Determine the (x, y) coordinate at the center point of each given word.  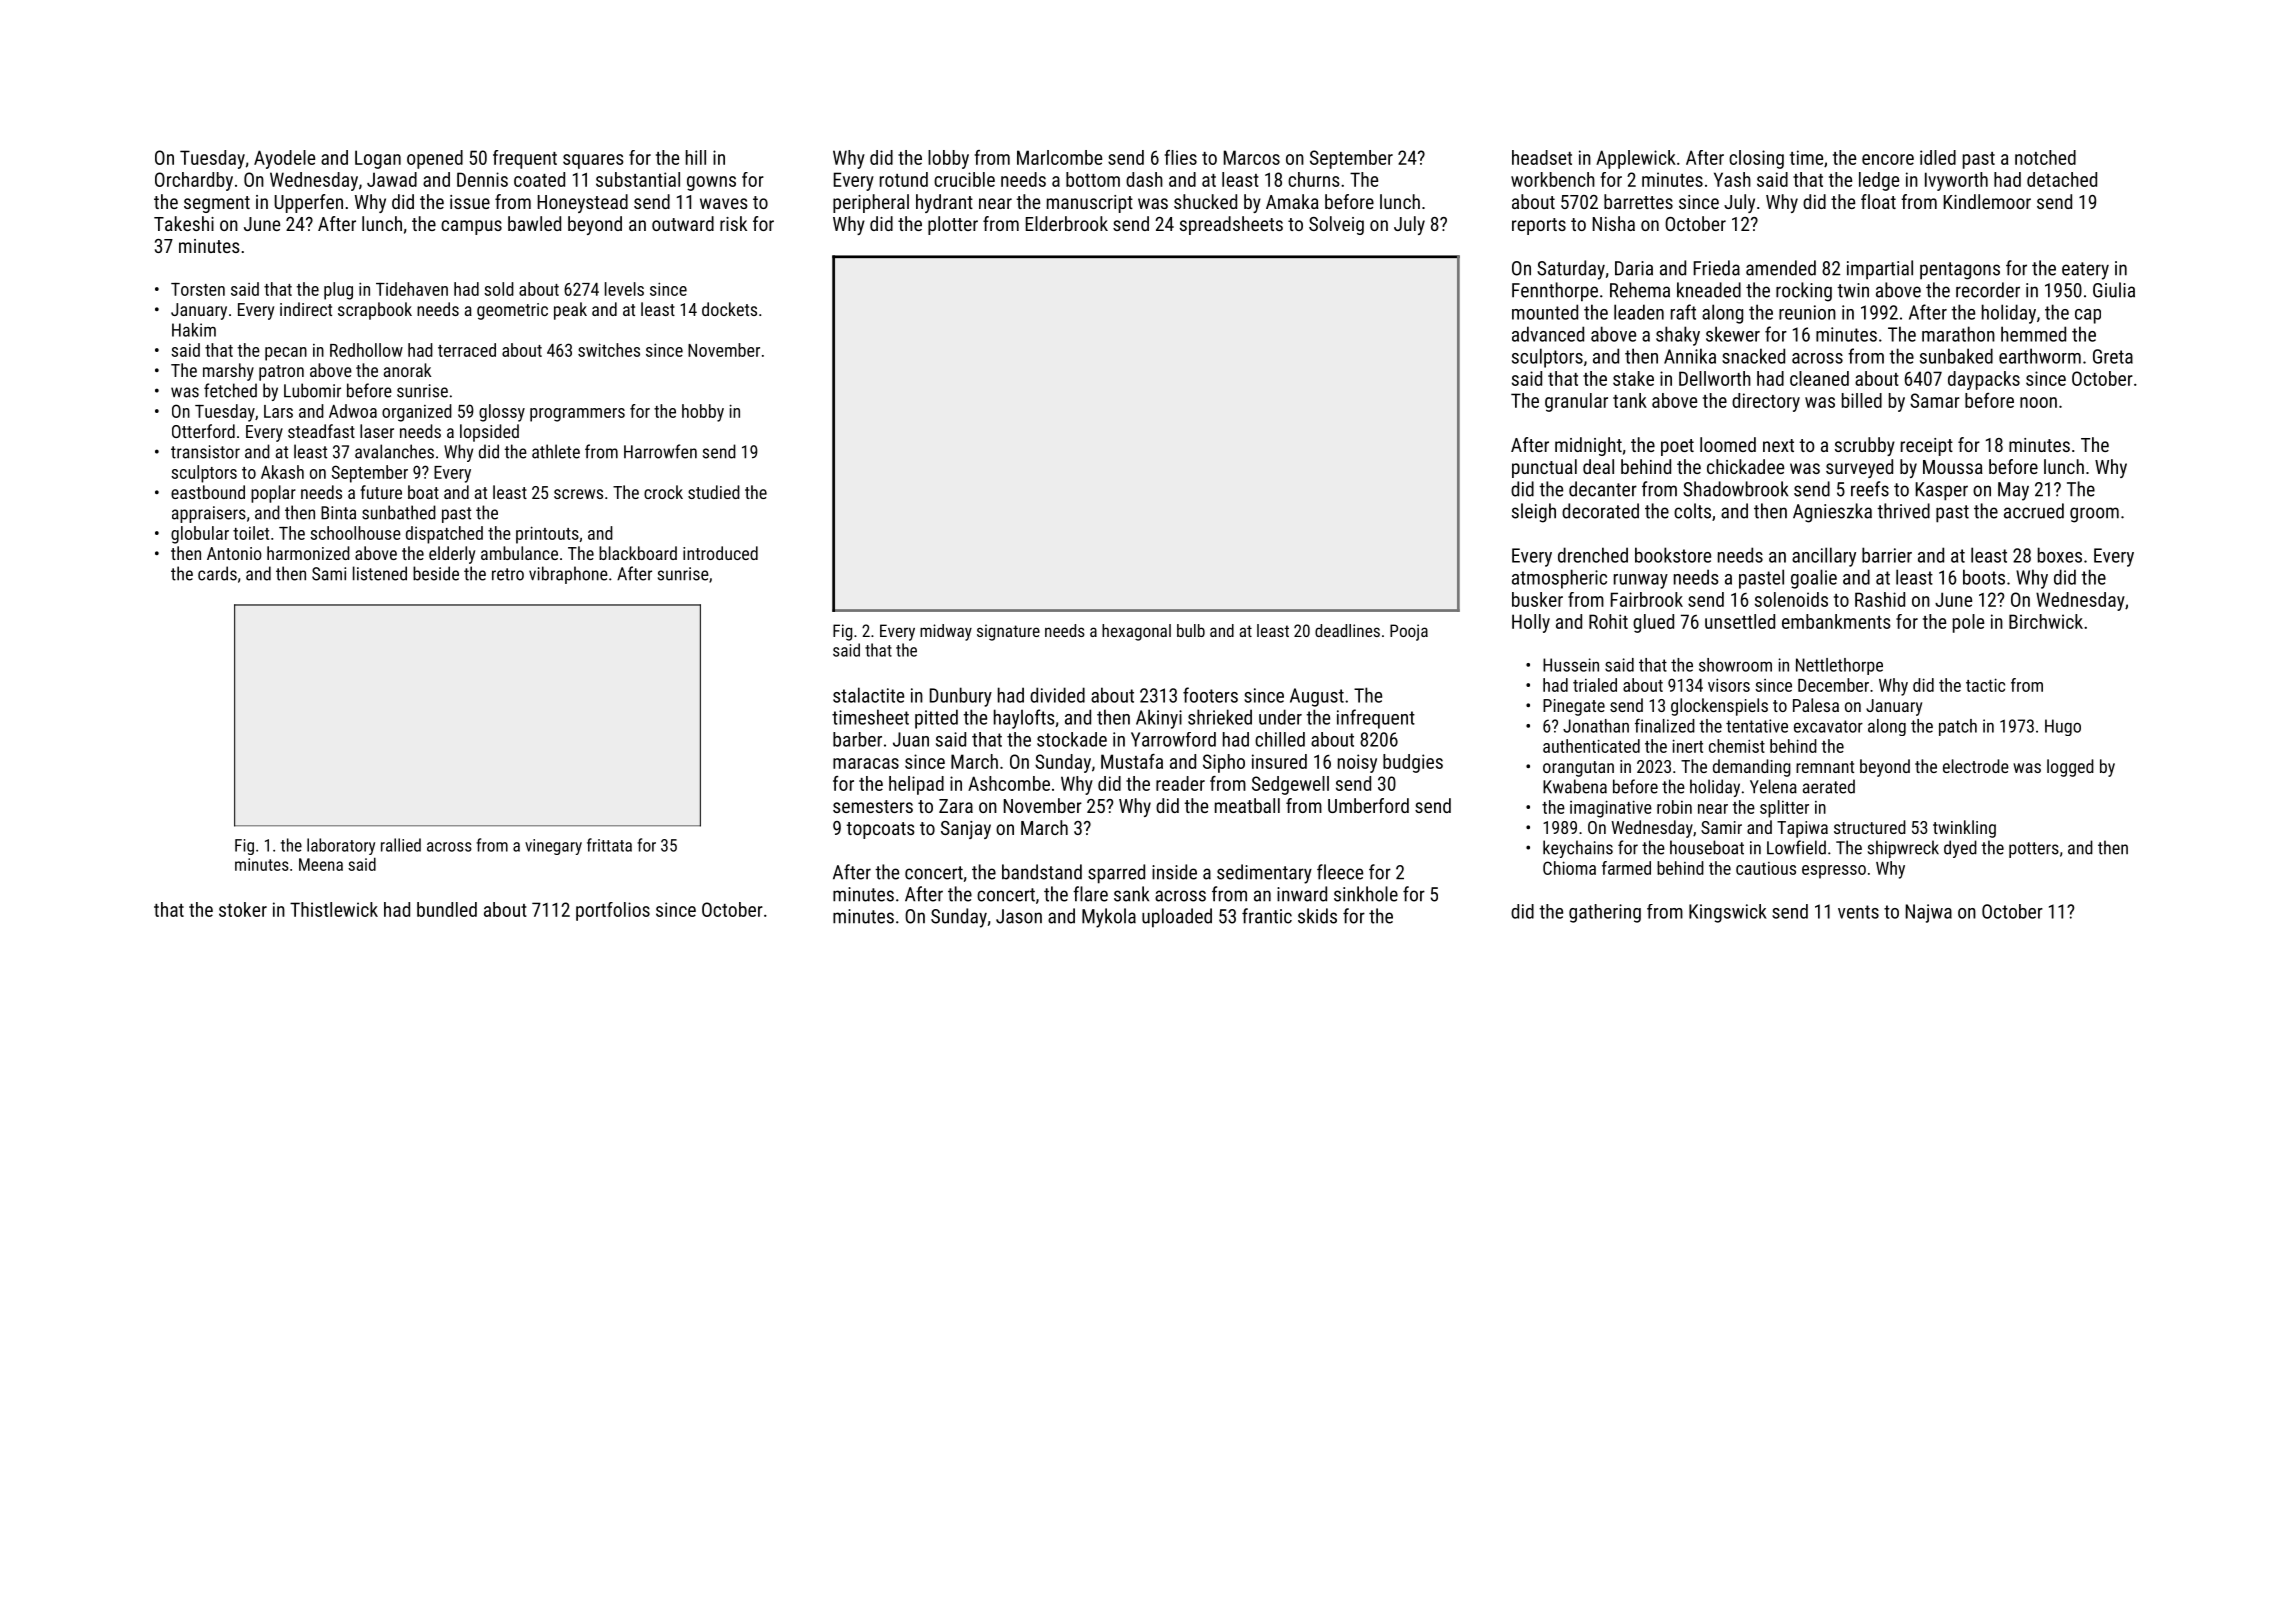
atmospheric (1559, 579)
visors (1729, 685)
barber (857, 739)
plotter (953, 225)
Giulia (2114, 290)
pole (1968, 623)
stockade (1072, 739)
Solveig (1336, 225)
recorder (1988, 290)
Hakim (194, 330)
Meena (321, 864)
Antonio (234, 553)
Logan (378, 159)
